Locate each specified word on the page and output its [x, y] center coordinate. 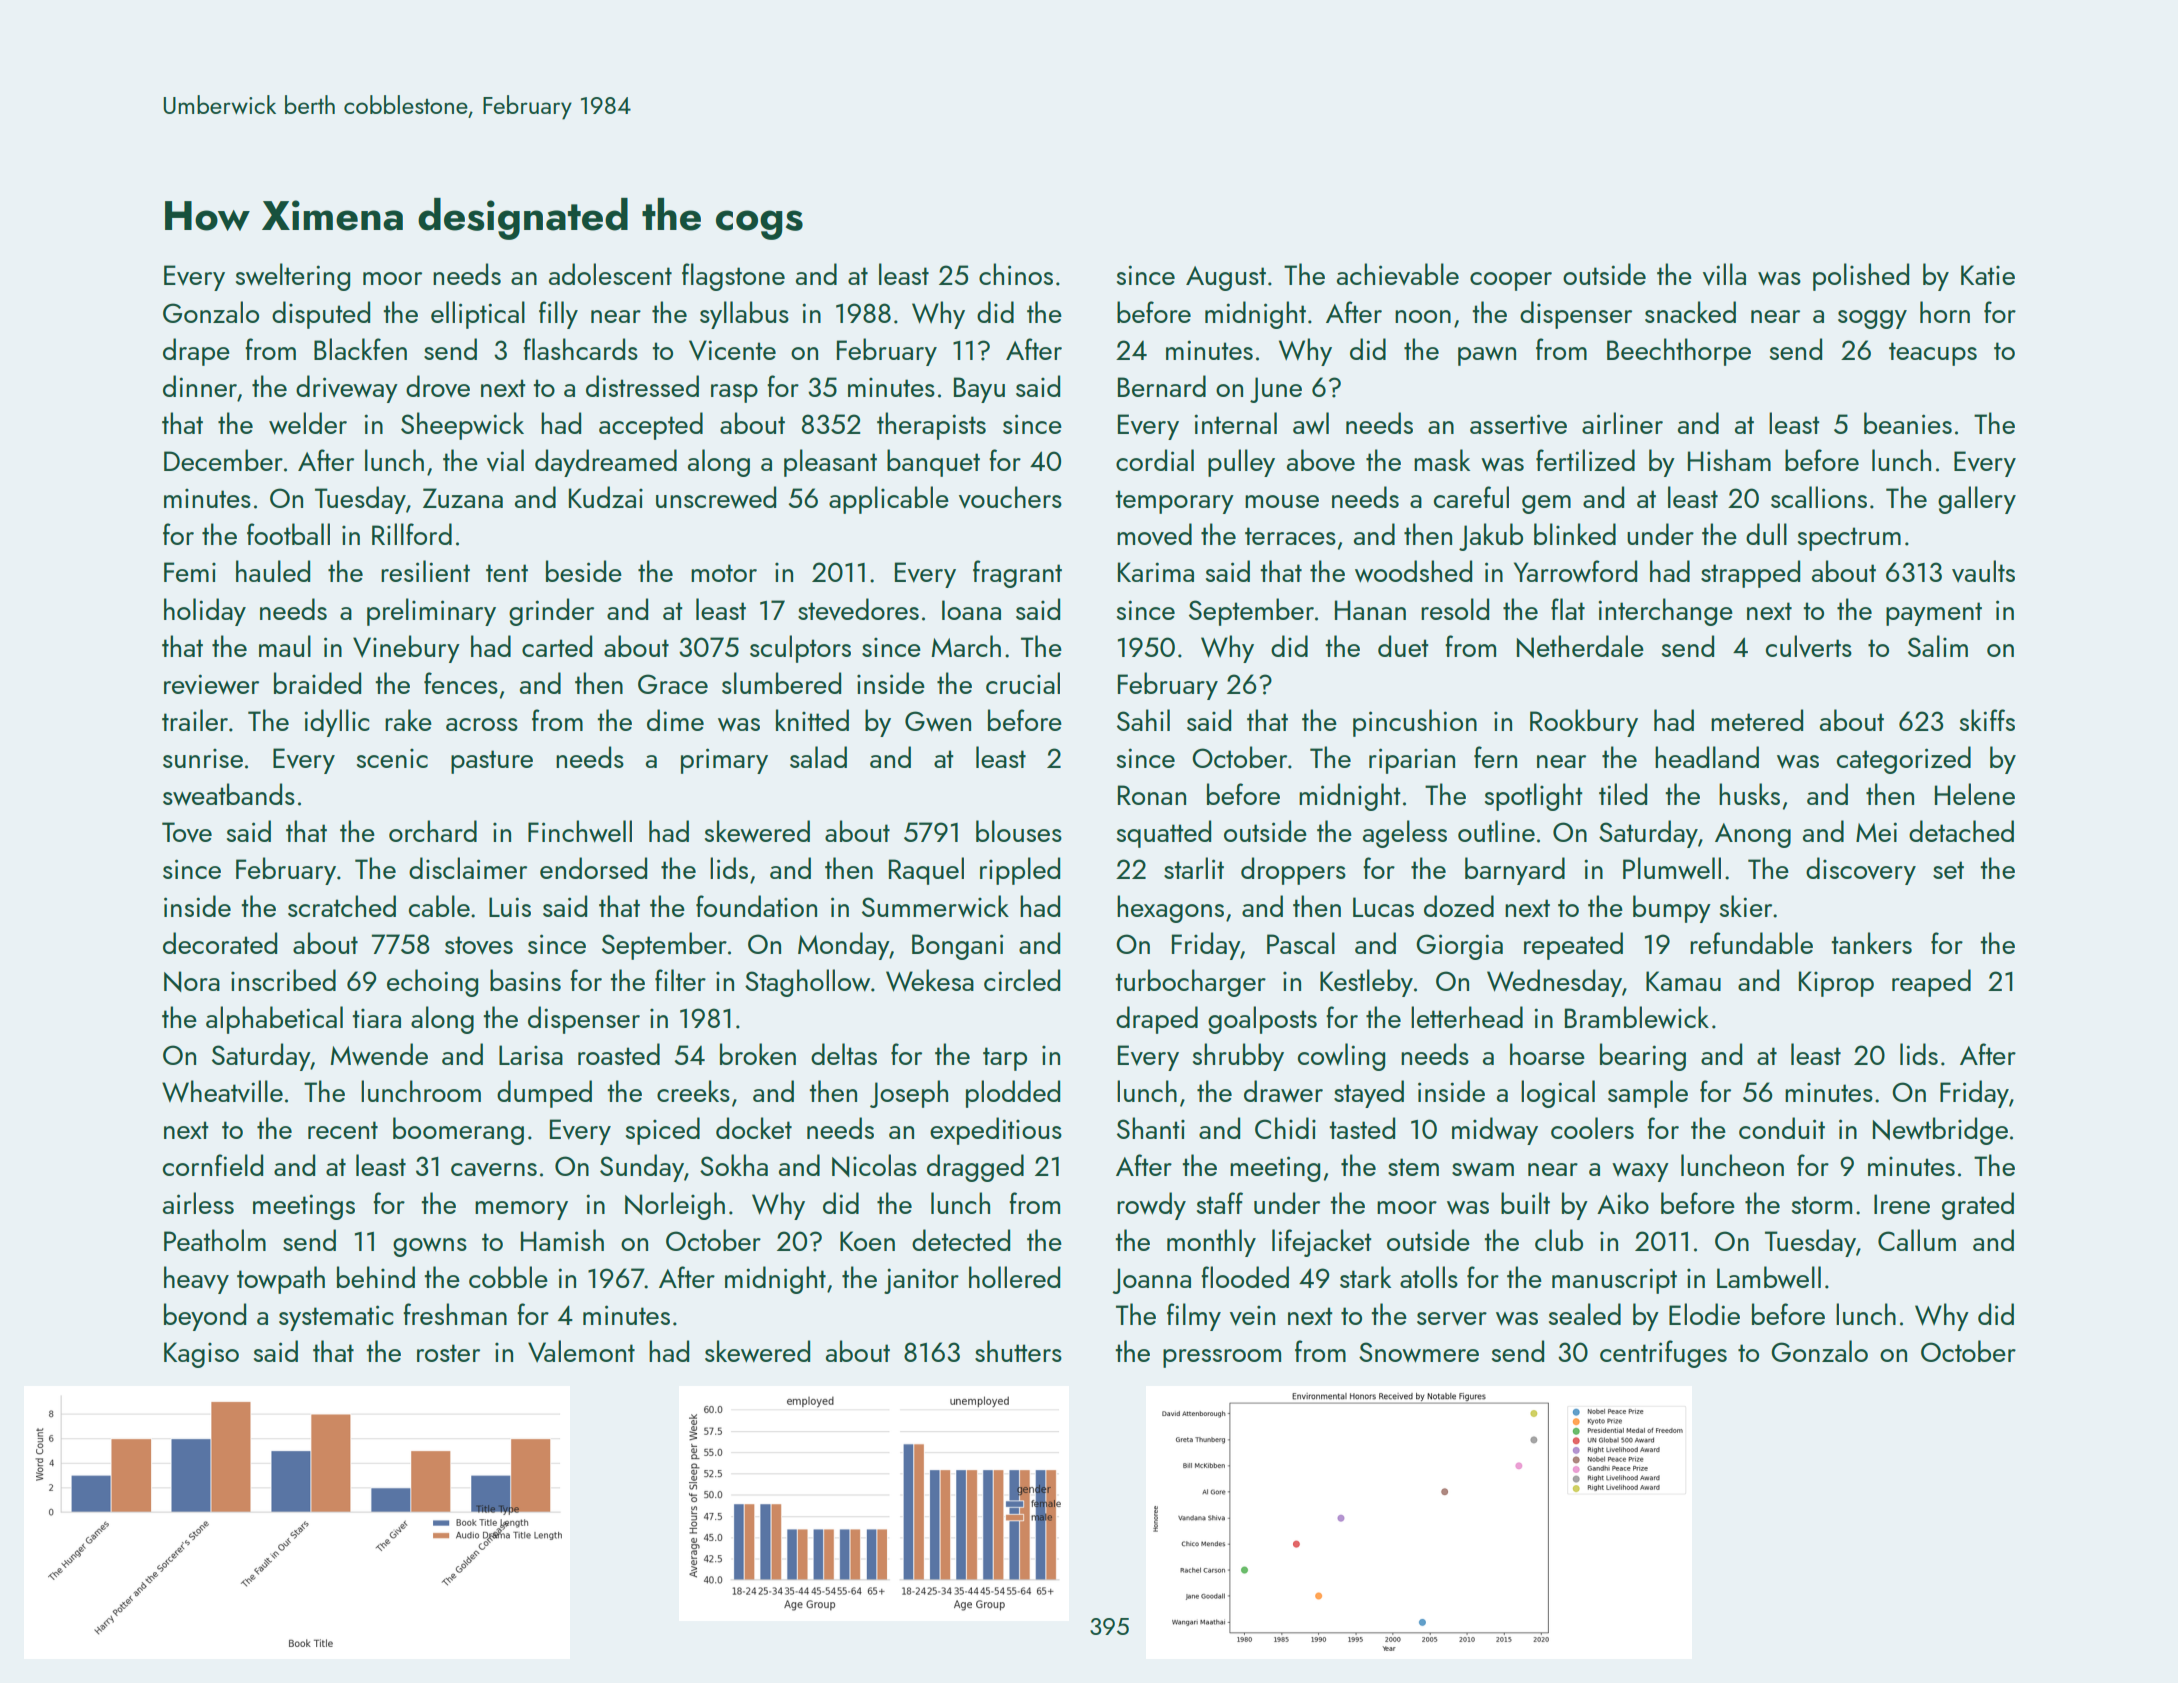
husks [1749, 794]
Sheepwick [462, 426]
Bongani [957, 947]
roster [448, 1353]
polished [1861, 277]
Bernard [1162, 386]
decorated [220, 943]
